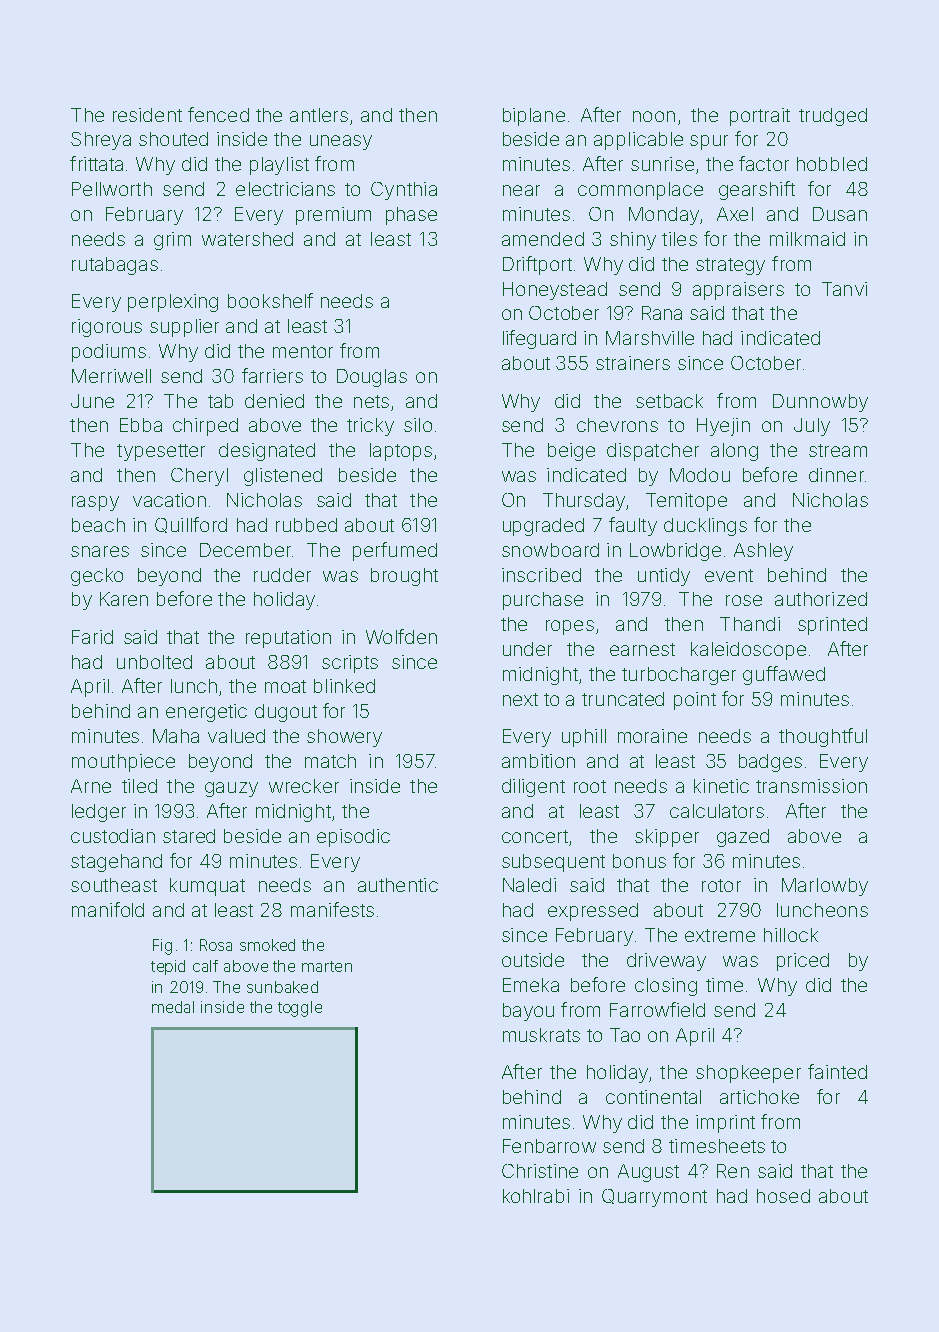 Image resolution: width=939 pixels, height=1332 pixels. I want to click on rotor, so click(721, 885).
